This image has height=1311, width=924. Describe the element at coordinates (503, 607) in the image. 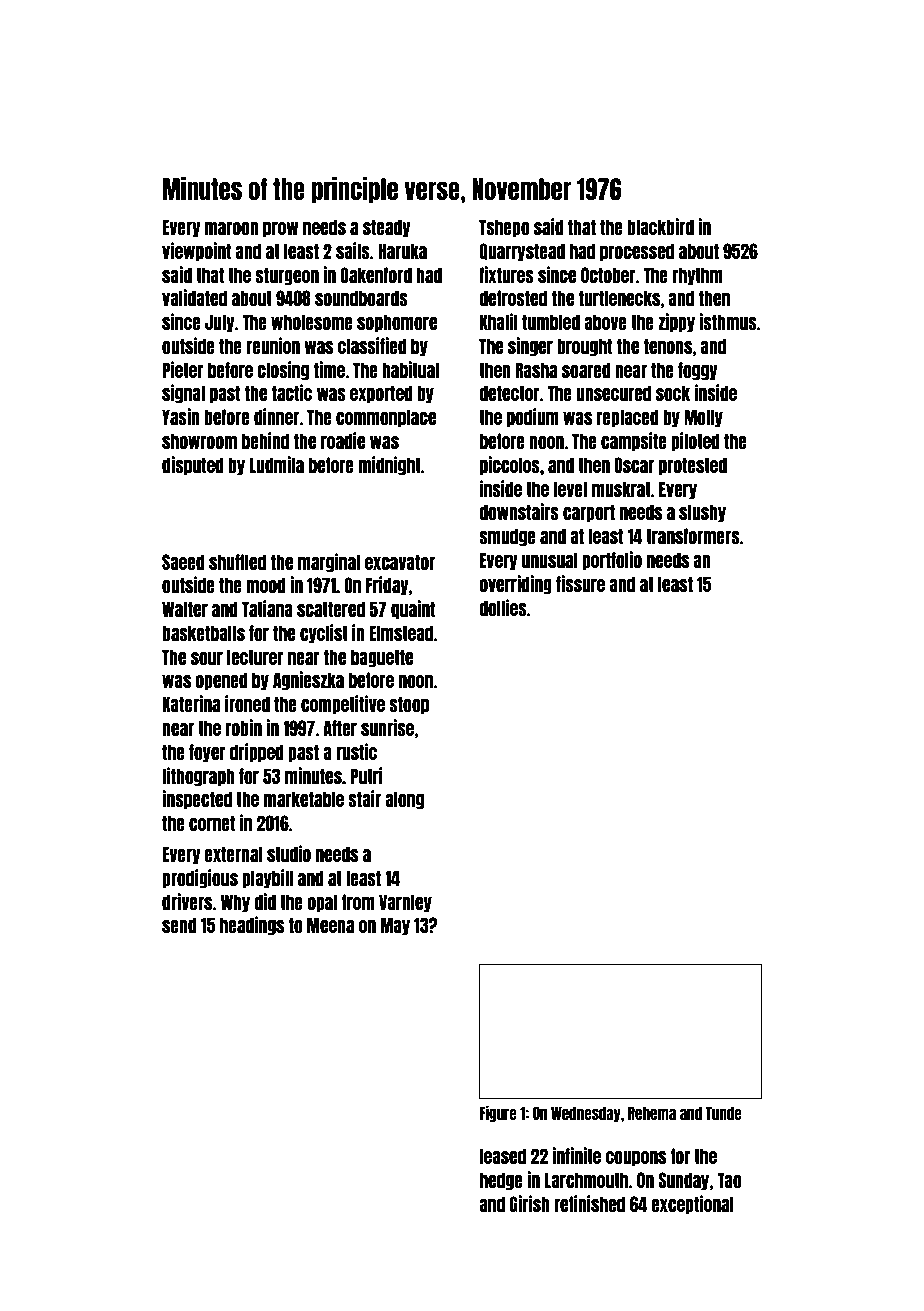

I see `dollies` at that location.
